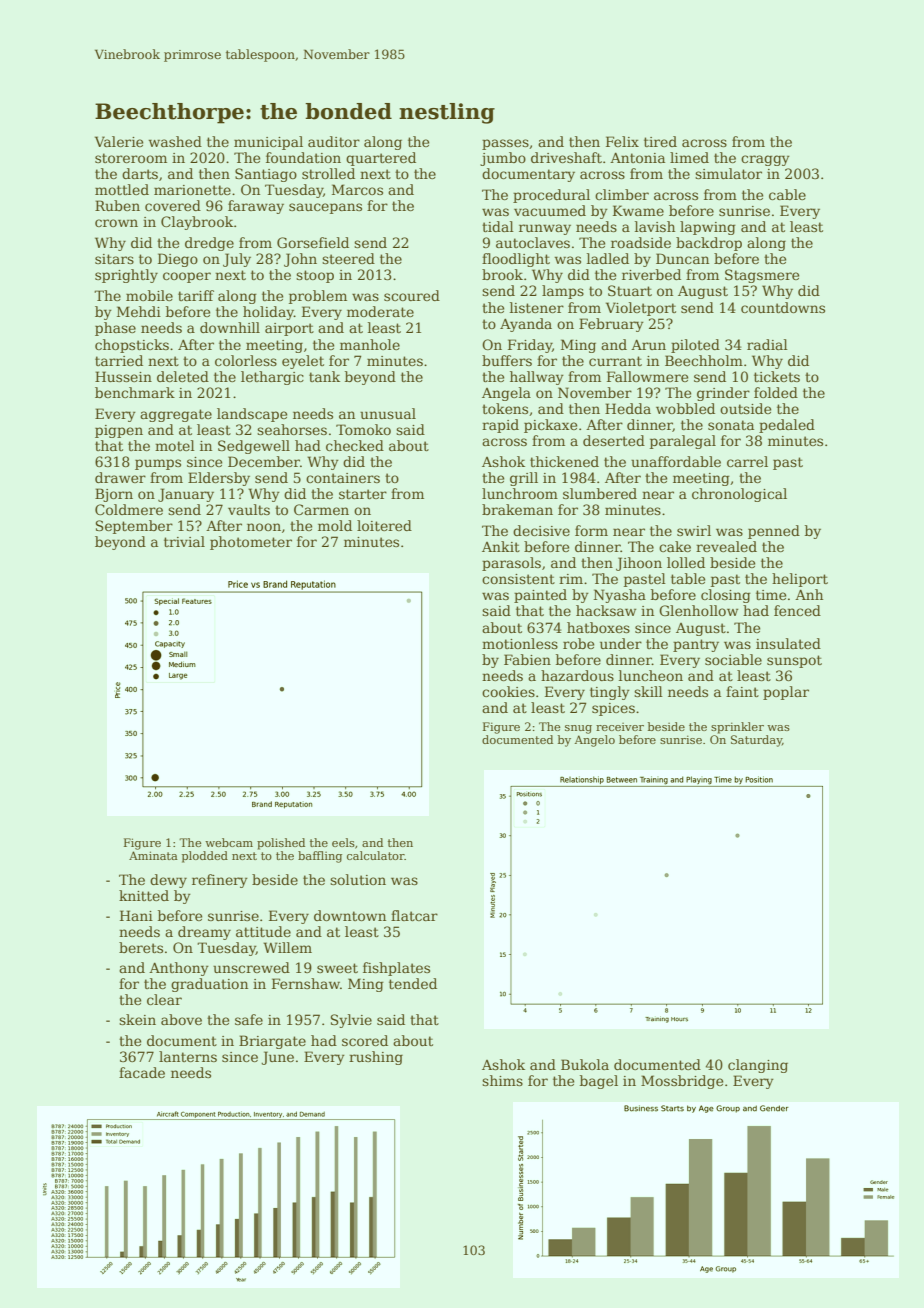 The height and width of the screenshot is (1308, 924). What do you see at coordinates (384, 525) in the screenshot?
I see `loitered` at bounding box center [384, 525].
